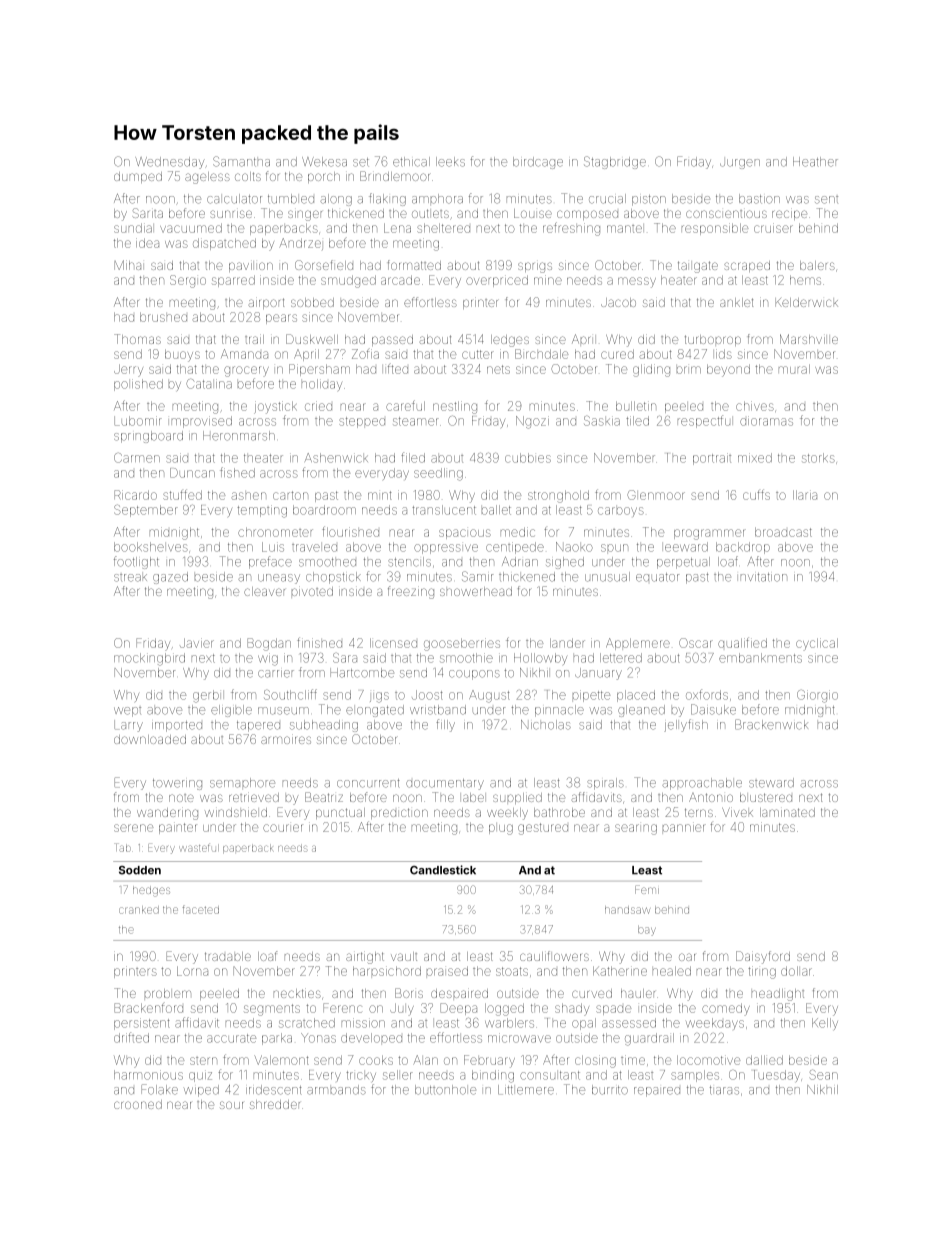 The height and width of the screenshot is (1233, 952). What do you see at coordinates (443, 870) in the screenshot?
I see `Candlestick` at bounding box center [443, 870].
